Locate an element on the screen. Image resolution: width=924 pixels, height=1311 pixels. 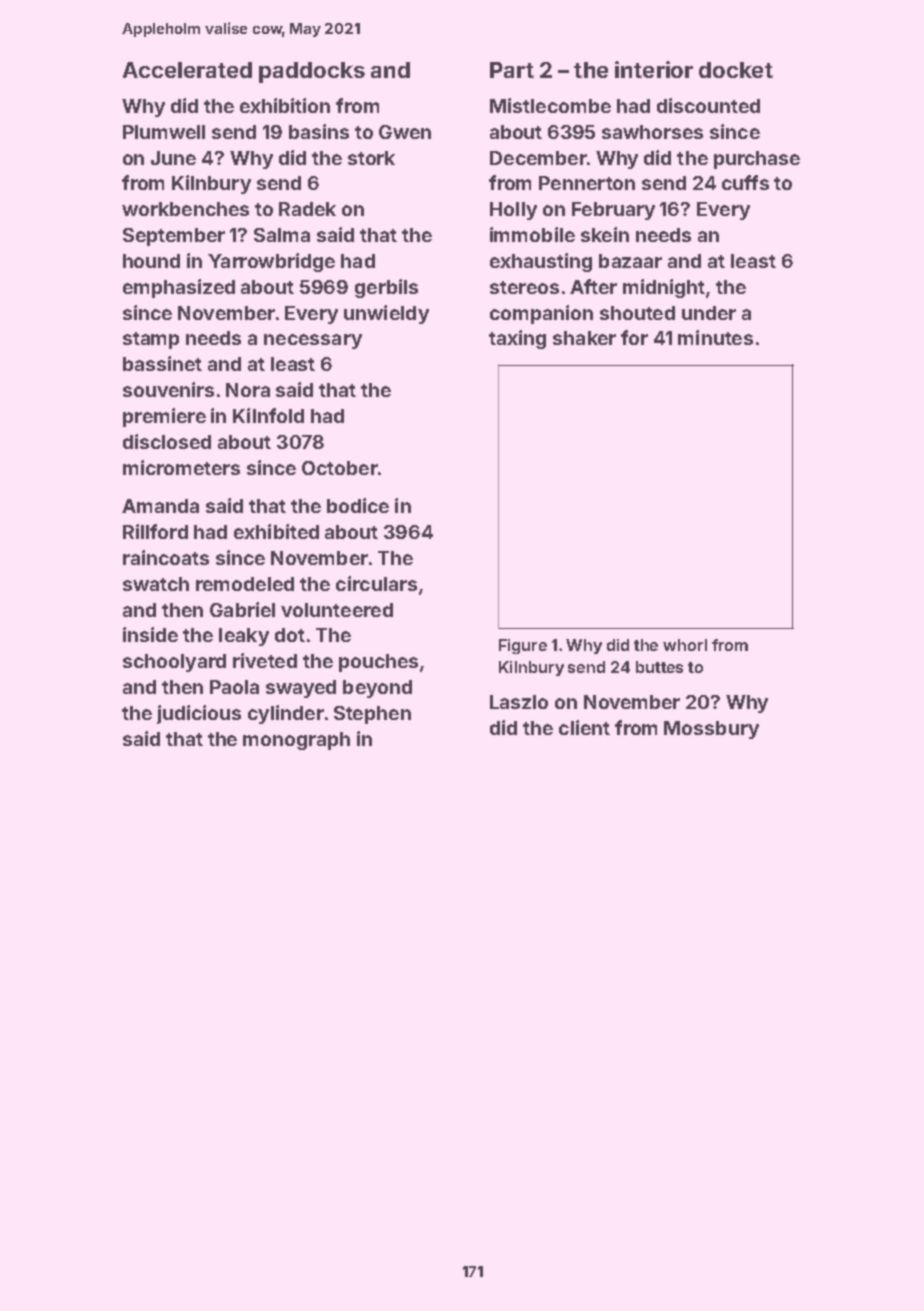
judicious is located at coordinates (199, 714).
